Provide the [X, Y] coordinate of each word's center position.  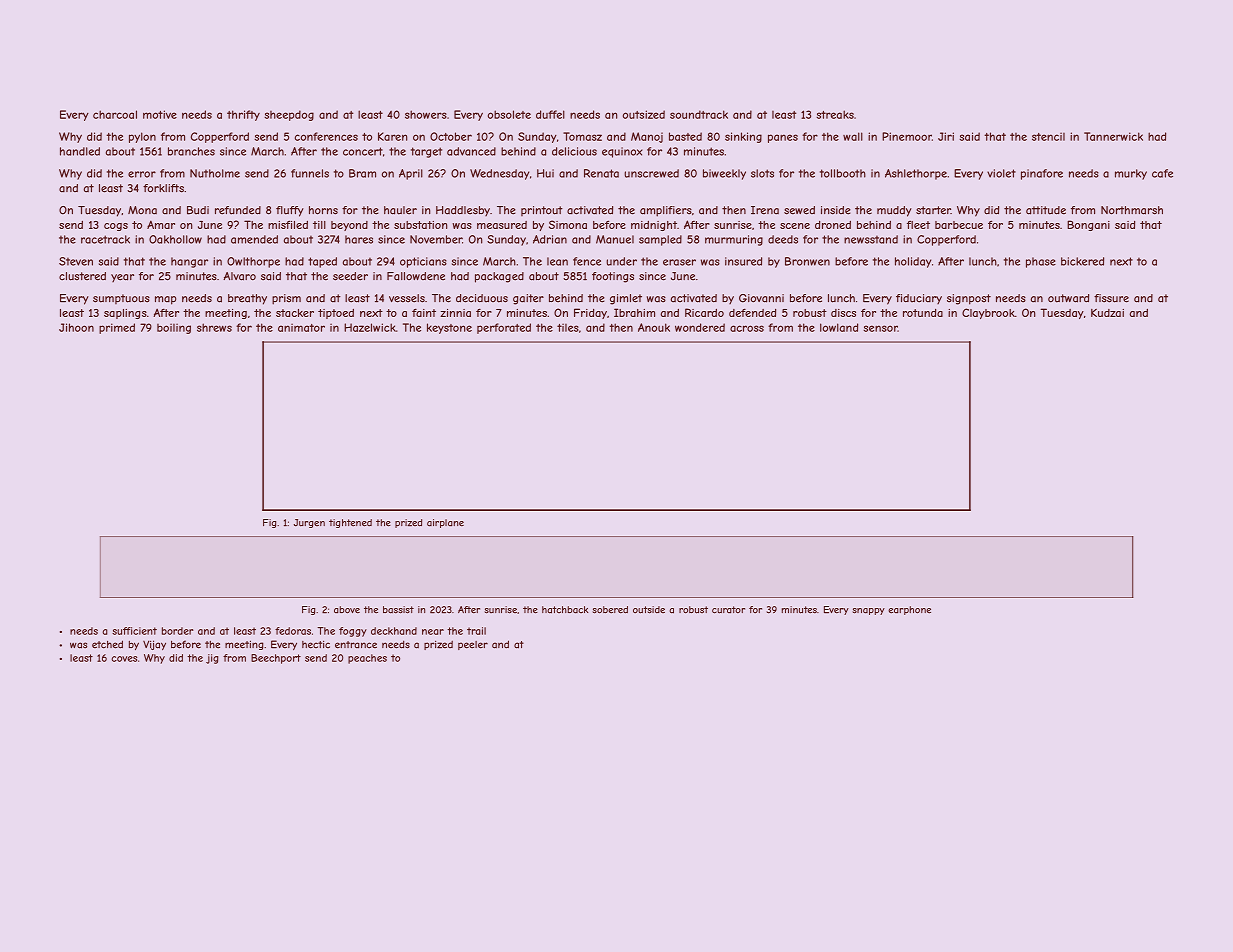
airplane [445, 523]
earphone [909, 610]
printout [542, 211]
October [451, 136]
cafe [1162, 173]
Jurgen [309, 523]
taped [322, 262]
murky [1131, 174]
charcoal [115, 114]
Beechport [276, 659]
